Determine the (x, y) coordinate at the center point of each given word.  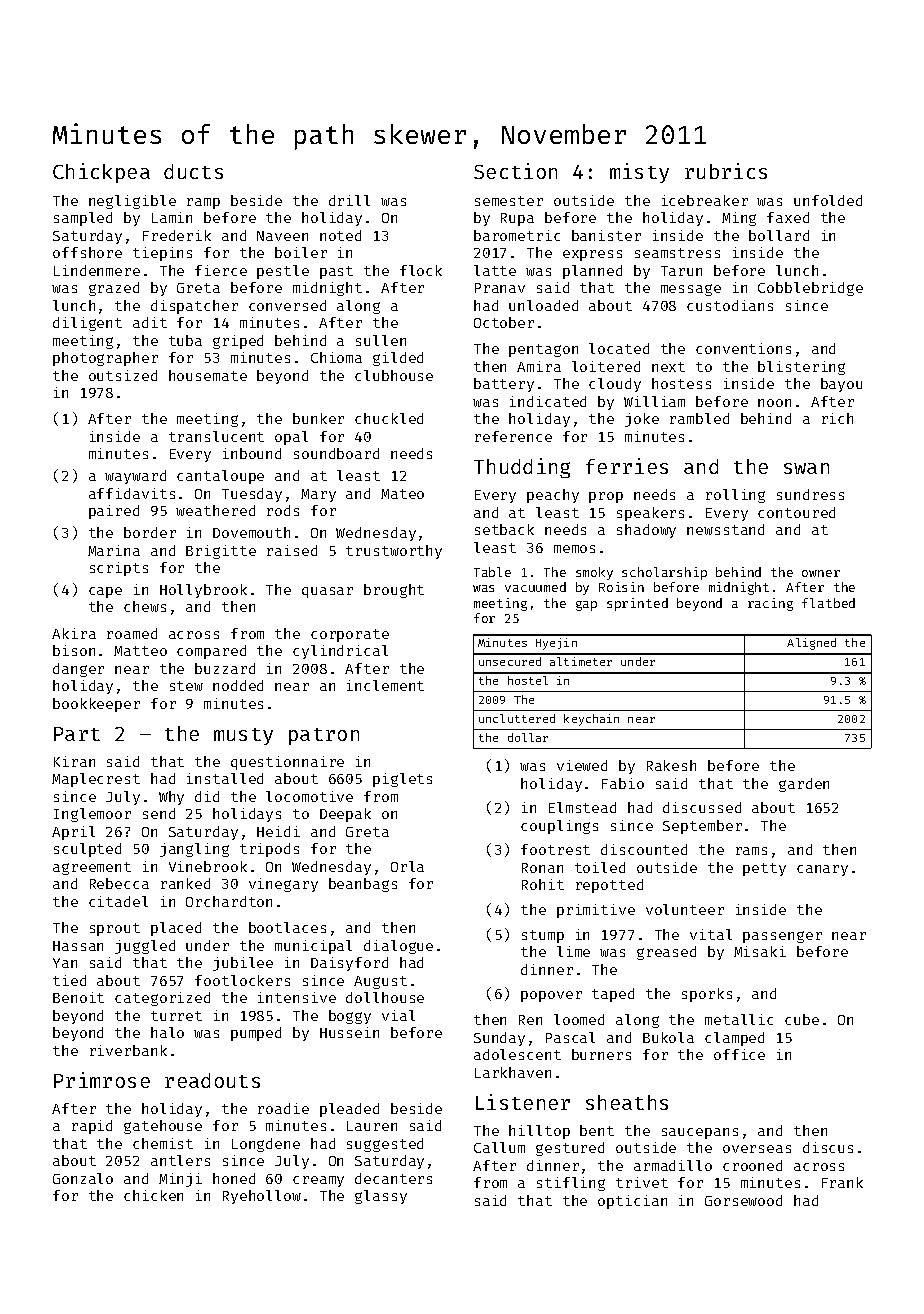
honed (234, 1178)
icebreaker (705, 200)
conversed (287, 305)
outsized (123, 375)
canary (822, 870)
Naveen (282, 236)
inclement (385, 685)
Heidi (278, 831)
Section (515, 171)
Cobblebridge (810, 289)
